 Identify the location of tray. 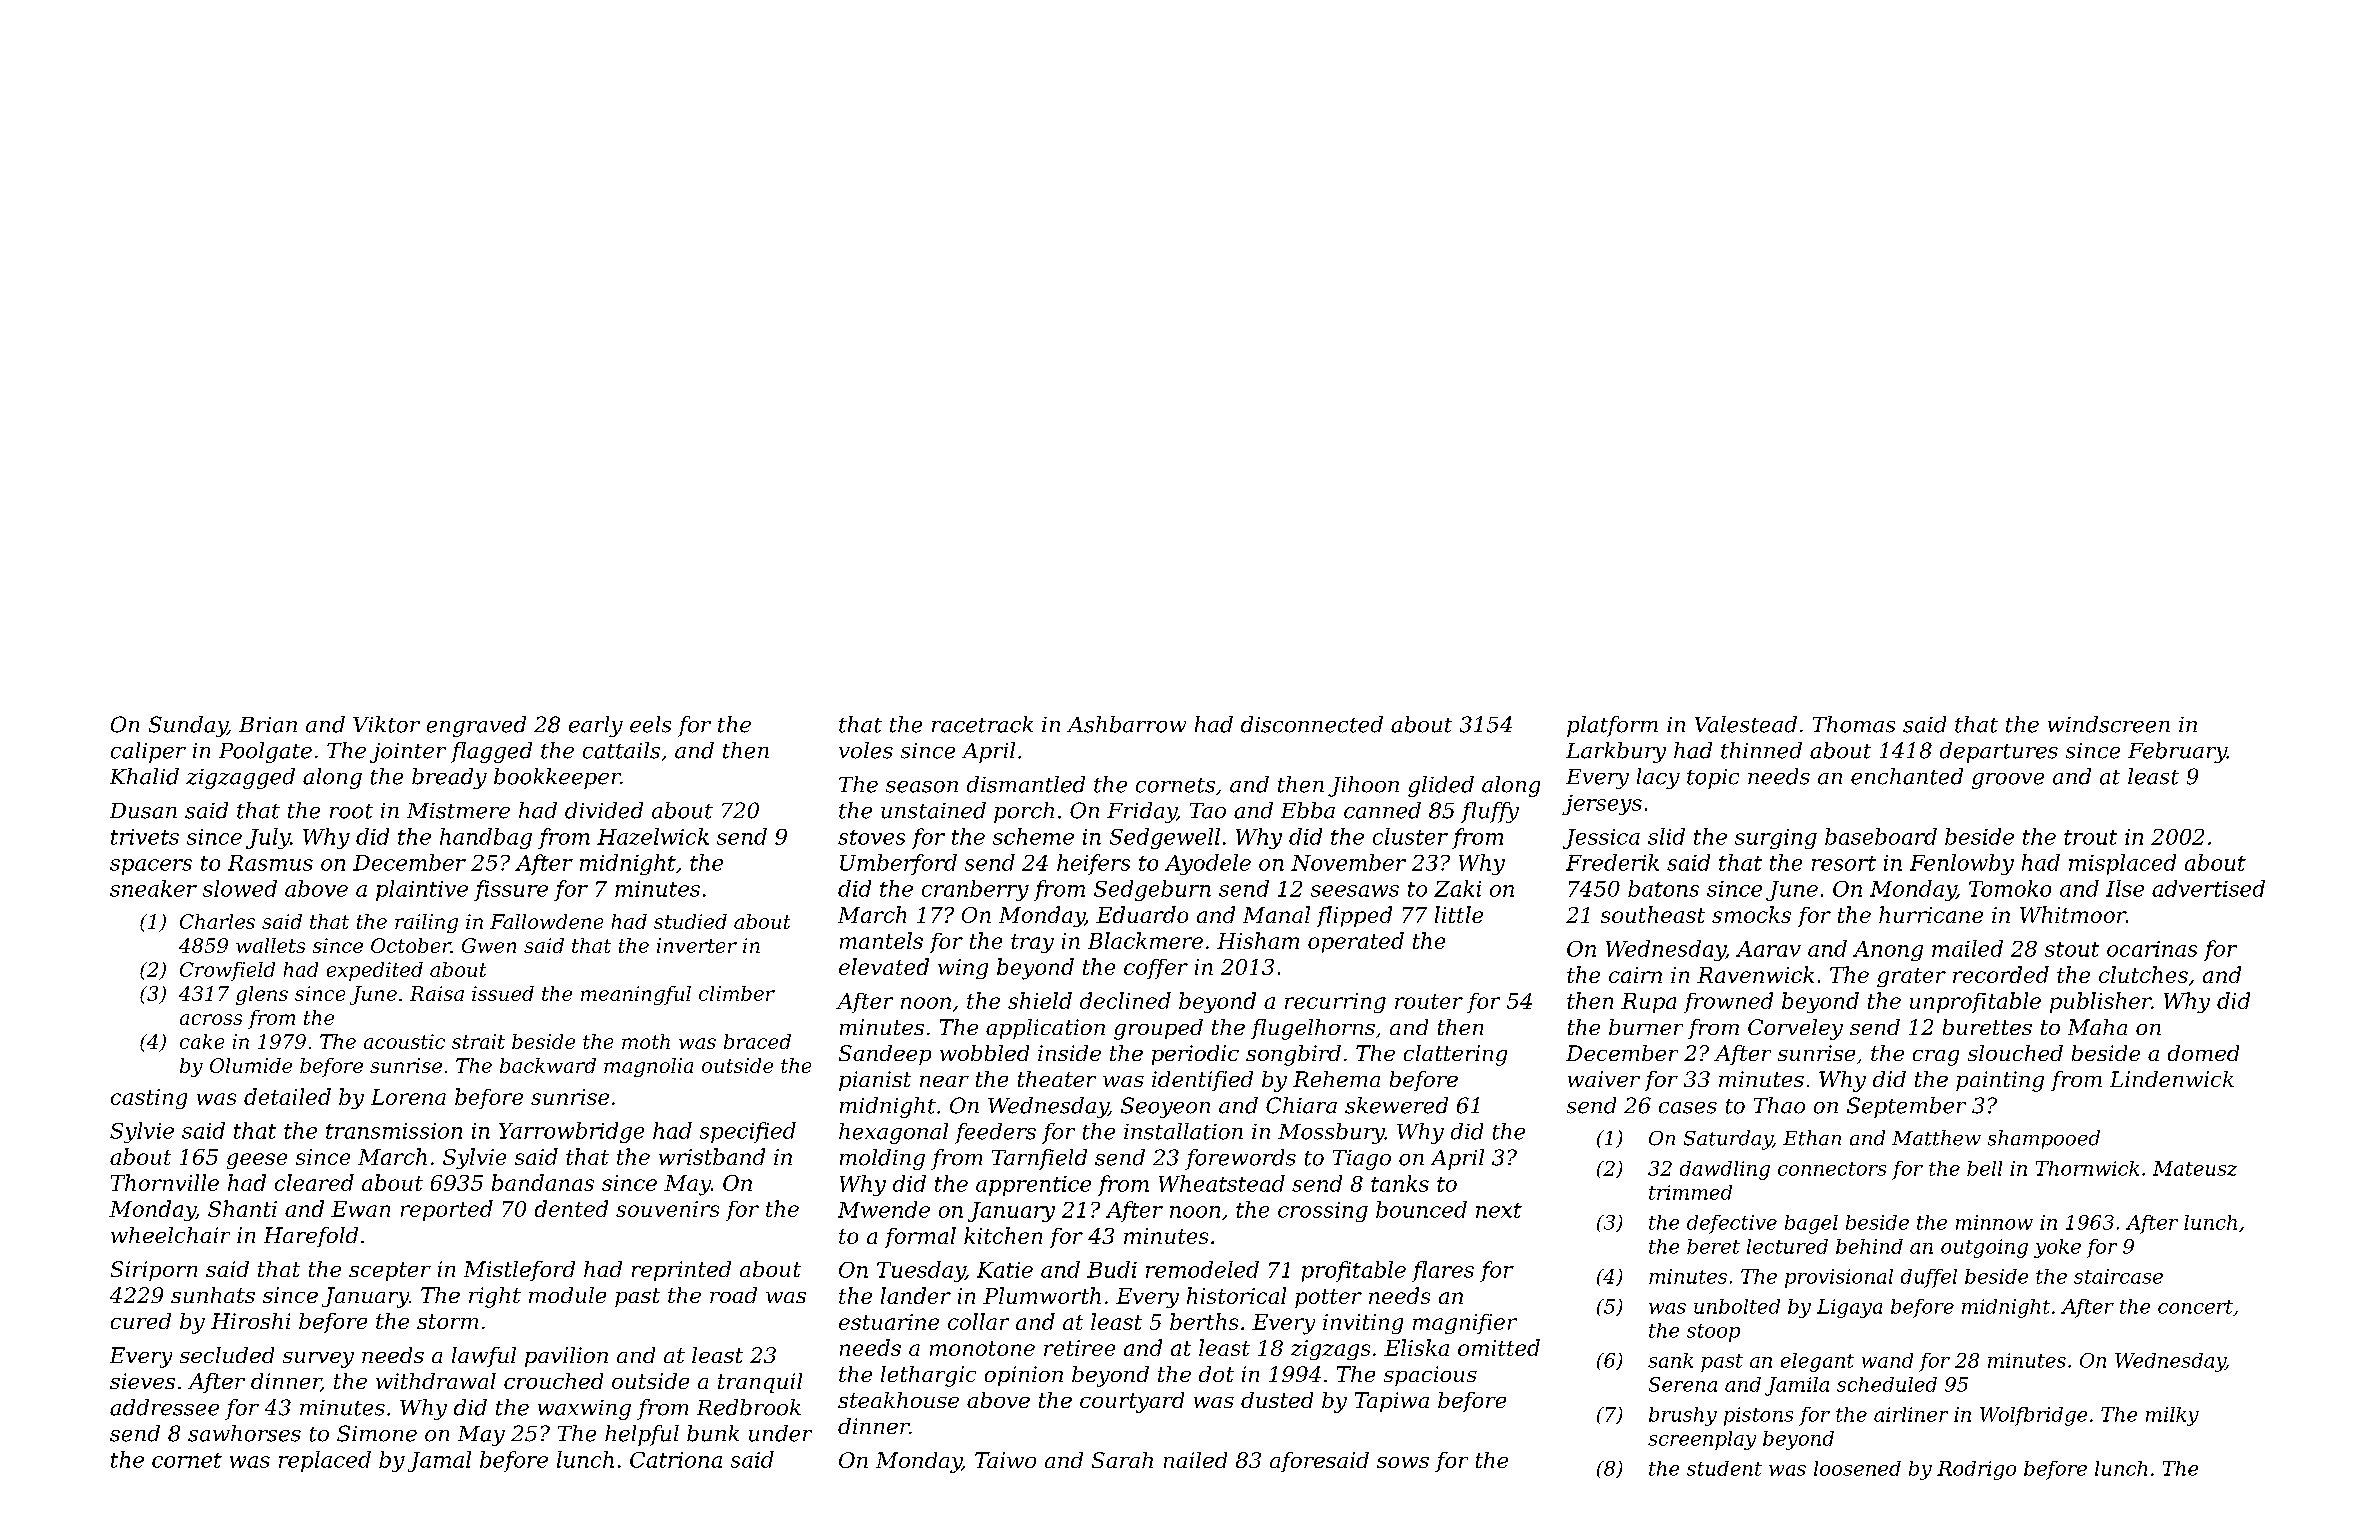
(1032, 943).
